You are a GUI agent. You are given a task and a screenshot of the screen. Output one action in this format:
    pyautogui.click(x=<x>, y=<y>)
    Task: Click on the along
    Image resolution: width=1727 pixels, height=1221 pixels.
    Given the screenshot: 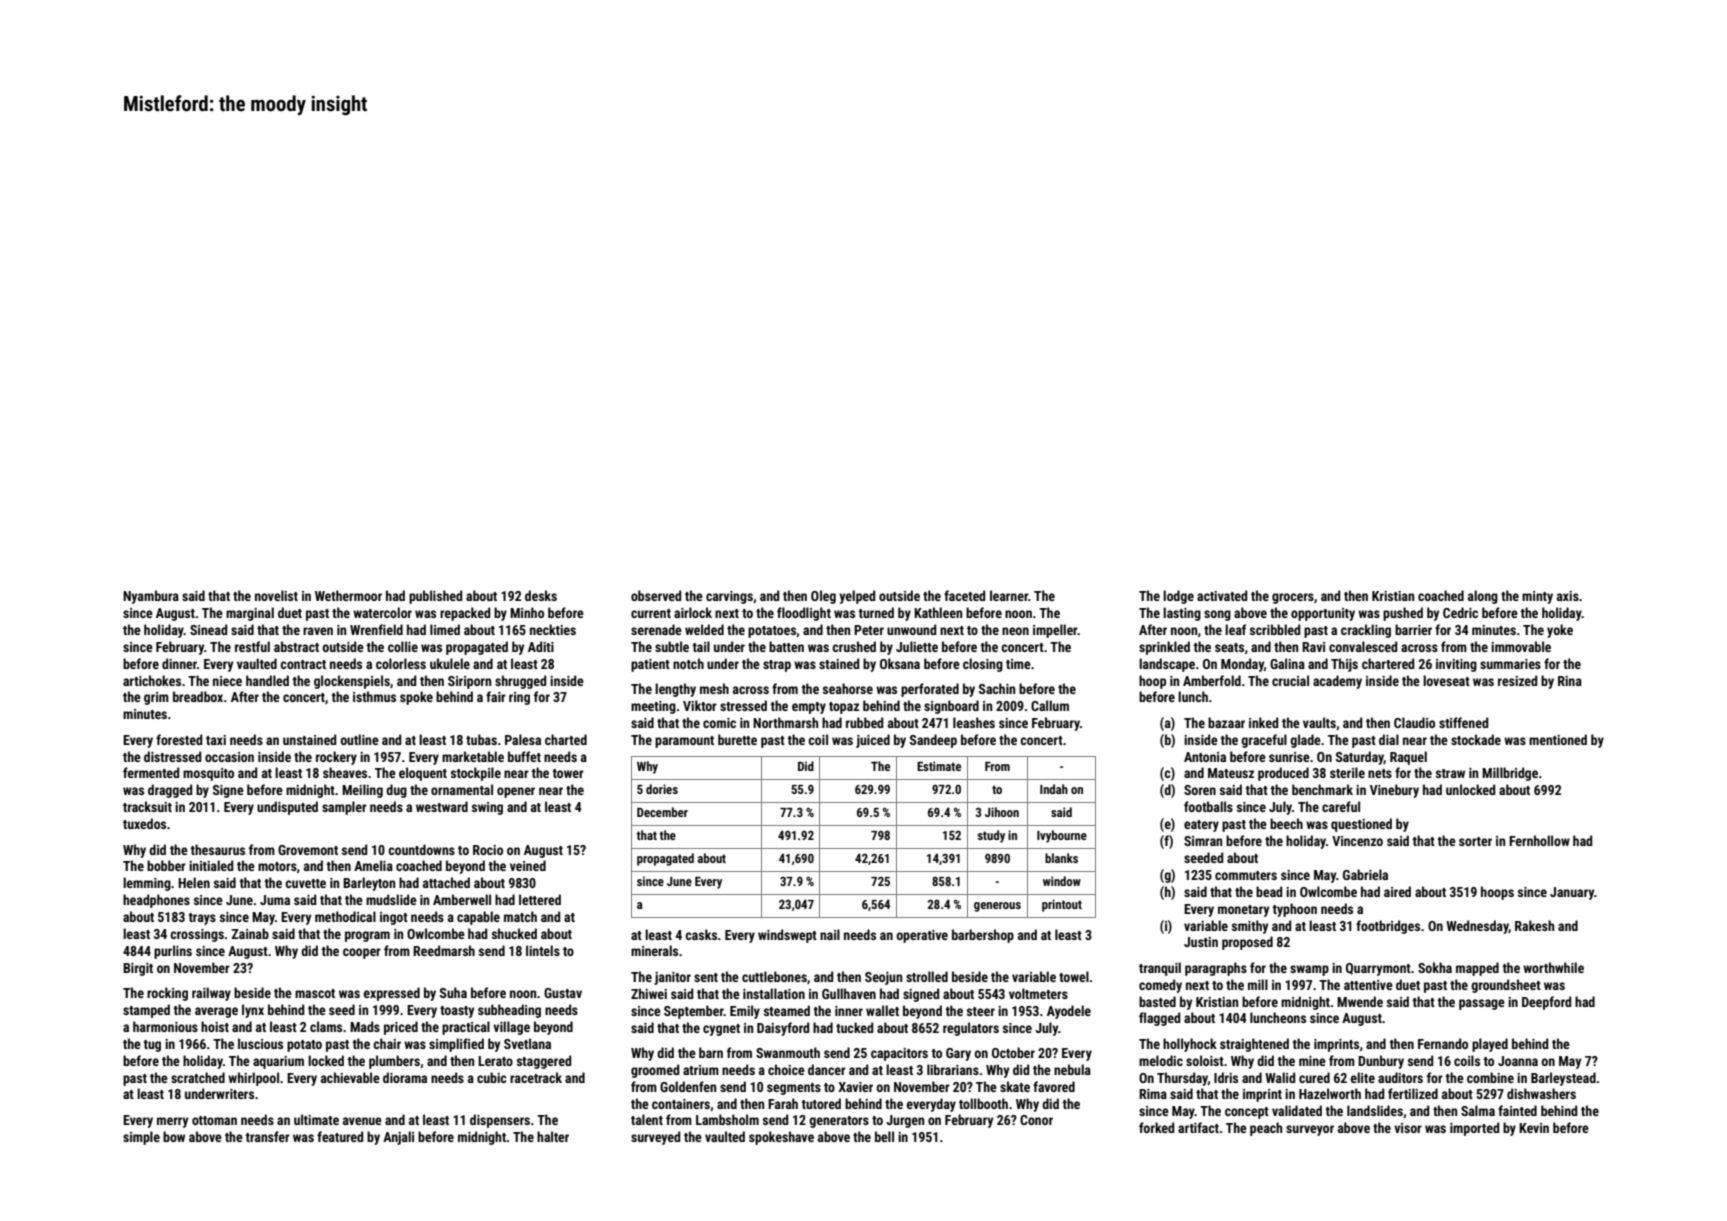 What is the action you would take?
    pyautogui.click(x=1483, y=597)
